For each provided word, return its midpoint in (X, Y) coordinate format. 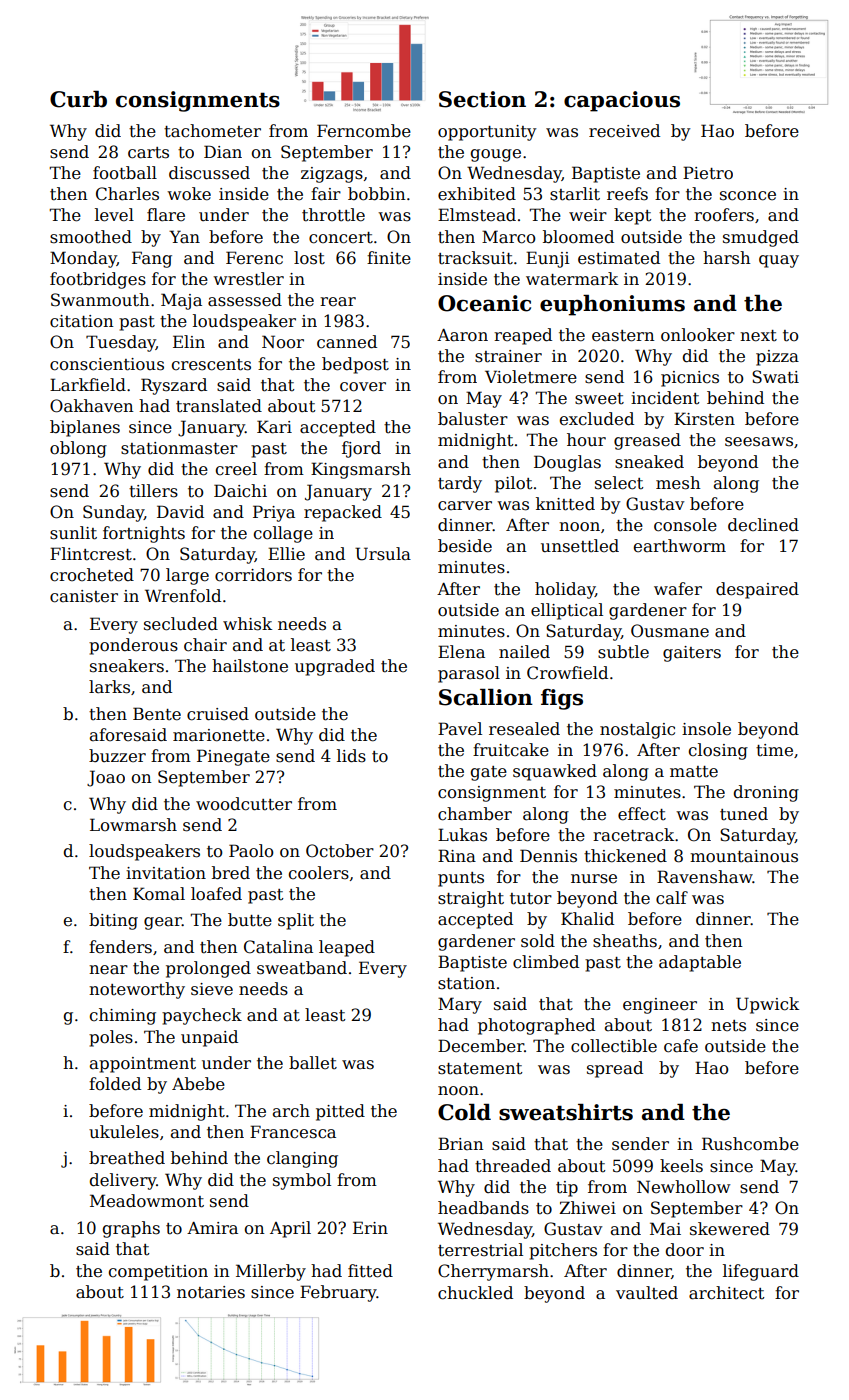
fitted (370, 1271)
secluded (181, 624)
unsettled (580, 546)
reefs (627, 194)
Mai (665, 1228)
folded (115, 1084)
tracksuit (475, 258)
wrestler (248, 279)
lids (351, 756)
